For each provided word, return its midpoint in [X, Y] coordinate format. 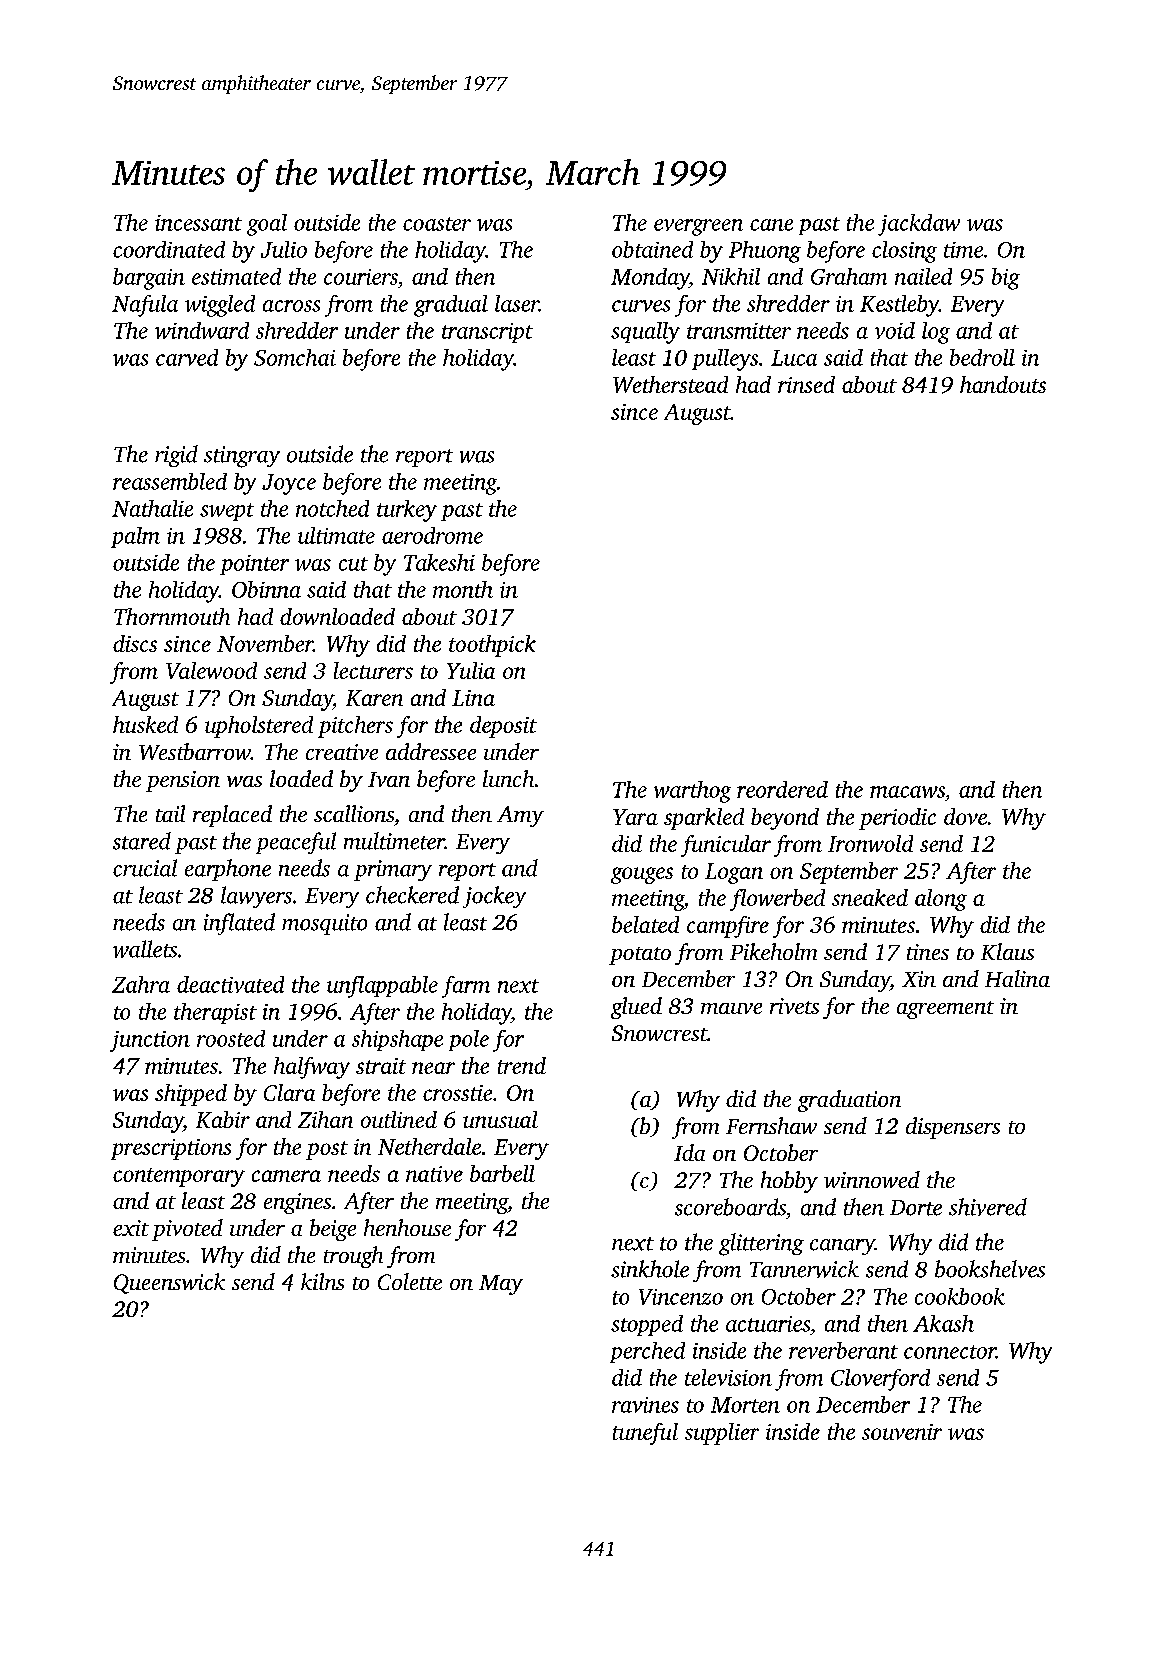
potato [640, 956]
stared [142, 841]
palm [135, 537]
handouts [1003, 384]
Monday [650, 279]
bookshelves [990, 1269]
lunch [508, 778]
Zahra [141, 984]
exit [131, 1228]
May [501, 1285]
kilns [322, 1281]
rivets [794, 1006]
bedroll [982, 357]
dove [965, 816]
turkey [407, 511]
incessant [198, 223]
